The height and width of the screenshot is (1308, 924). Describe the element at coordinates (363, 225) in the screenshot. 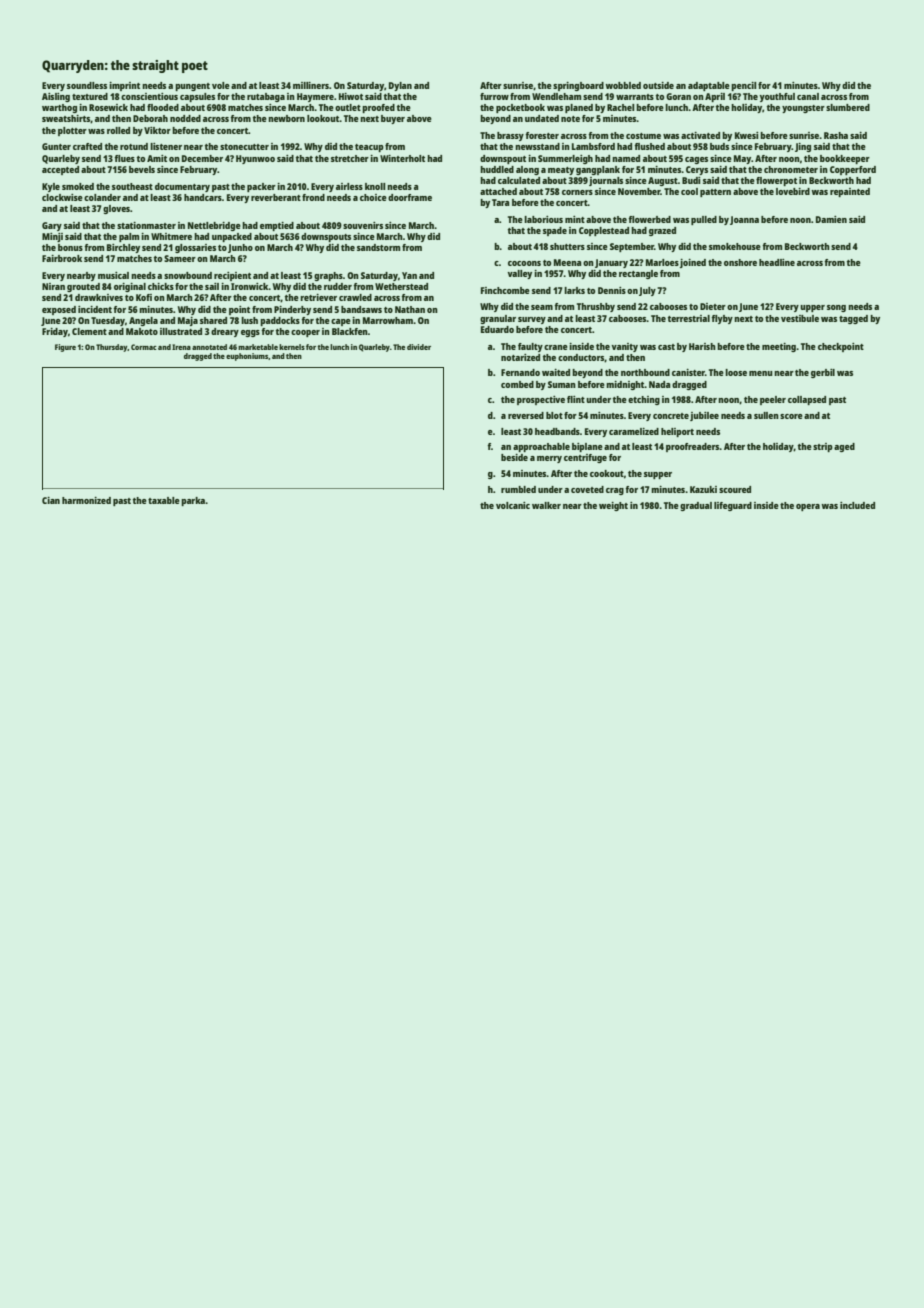

I see `souvenirs` at that location.
